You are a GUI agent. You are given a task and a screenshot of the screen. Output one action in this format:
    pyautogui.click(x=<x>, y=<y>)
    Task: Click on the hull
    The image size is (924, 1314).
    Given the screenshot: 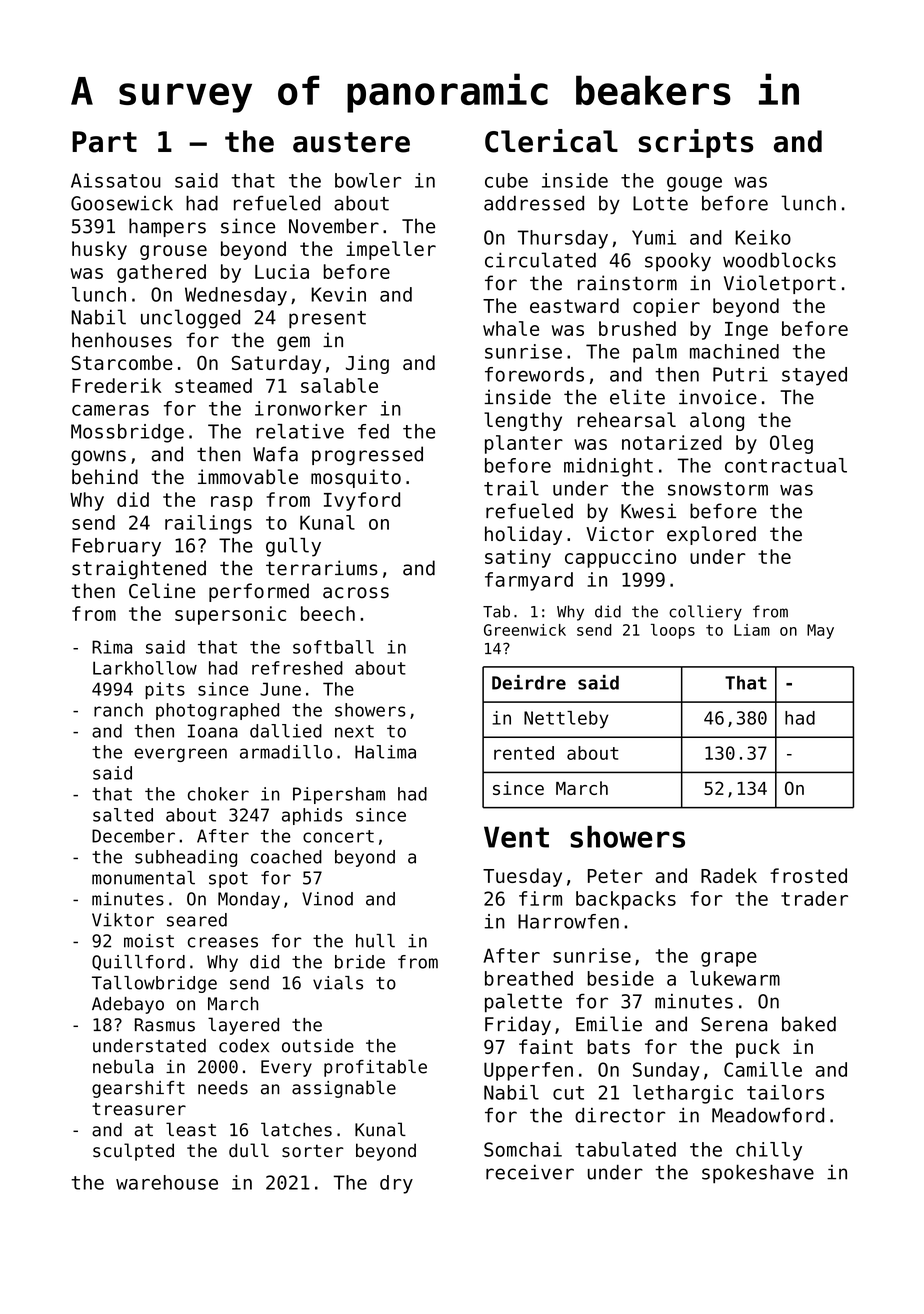 What is the action you would take?
    pyautogui.click(x=375, y=941)
